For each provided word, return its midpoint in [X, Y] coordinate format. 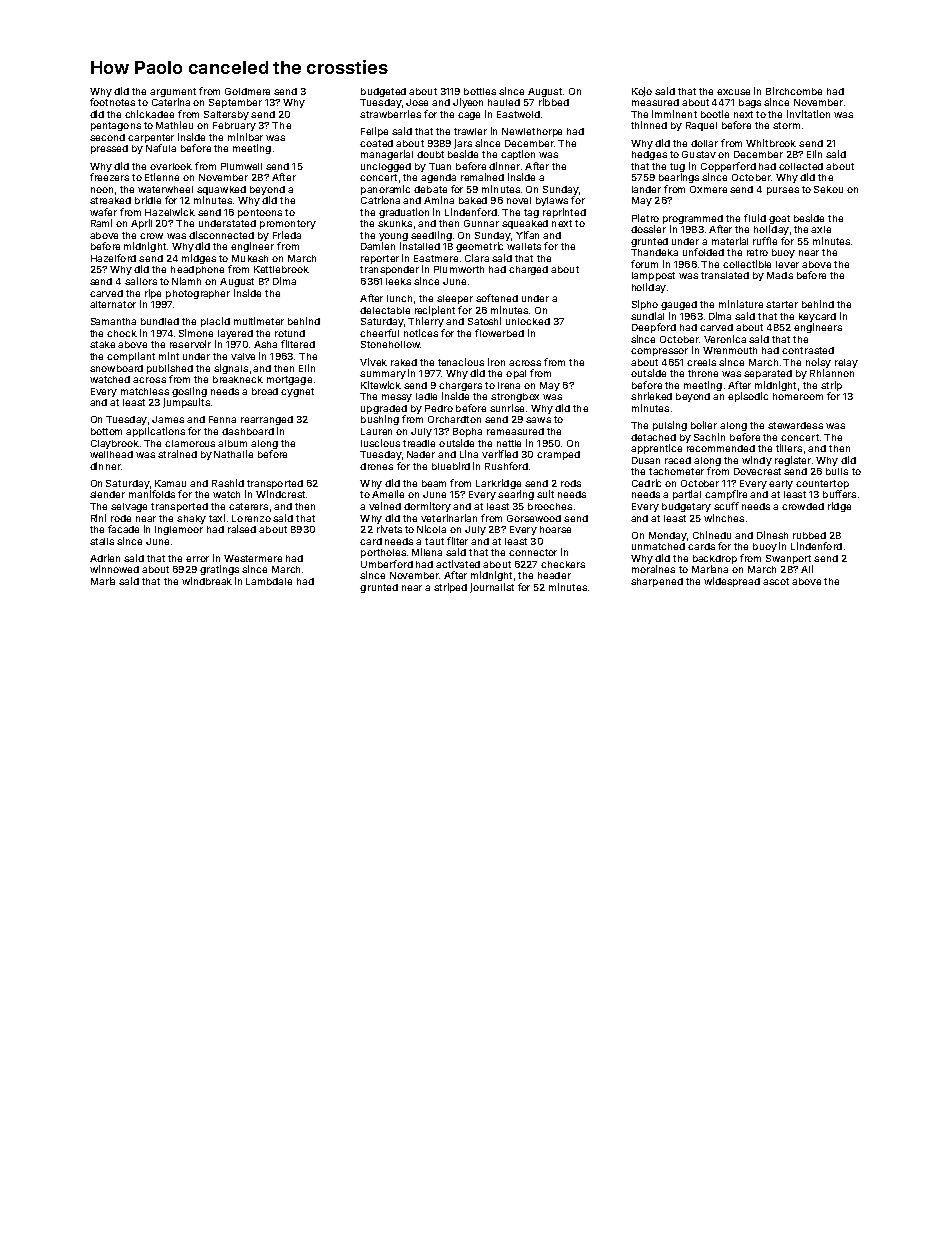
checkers [563, 564]
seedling [431, 236]
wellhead [111, 454]
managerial [387, 155]
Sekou [828, 189]
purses [783, 191]
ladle [426, 396]
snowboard [116, 368]
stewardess [795, 425]
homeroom [798, 396]
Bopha [467, 432]
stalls [102, 541]
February [234, 126]
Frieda [287, 235]
